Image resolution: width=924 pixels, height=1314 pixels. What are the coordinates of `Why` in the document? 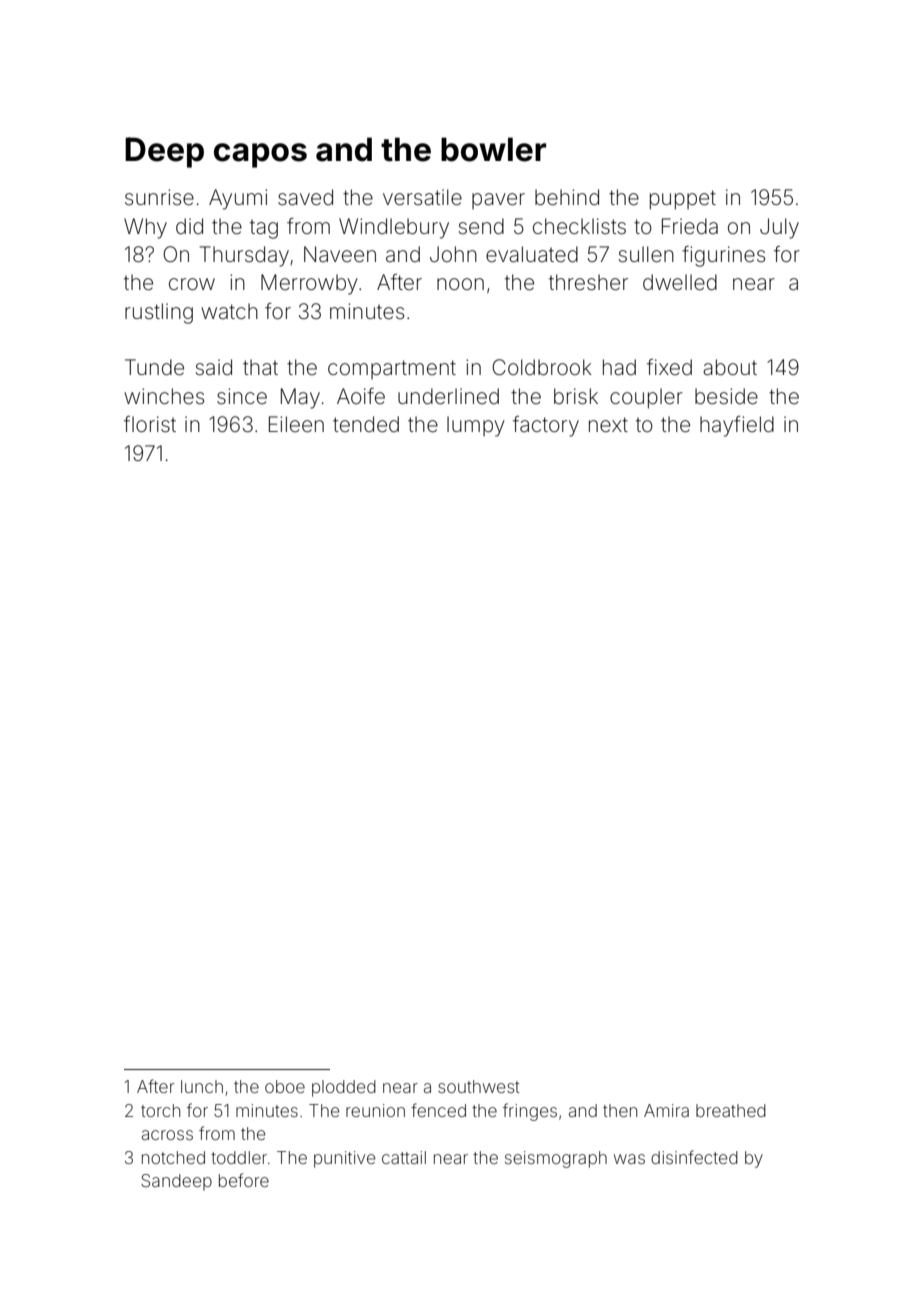 It's located at (145, 228).
